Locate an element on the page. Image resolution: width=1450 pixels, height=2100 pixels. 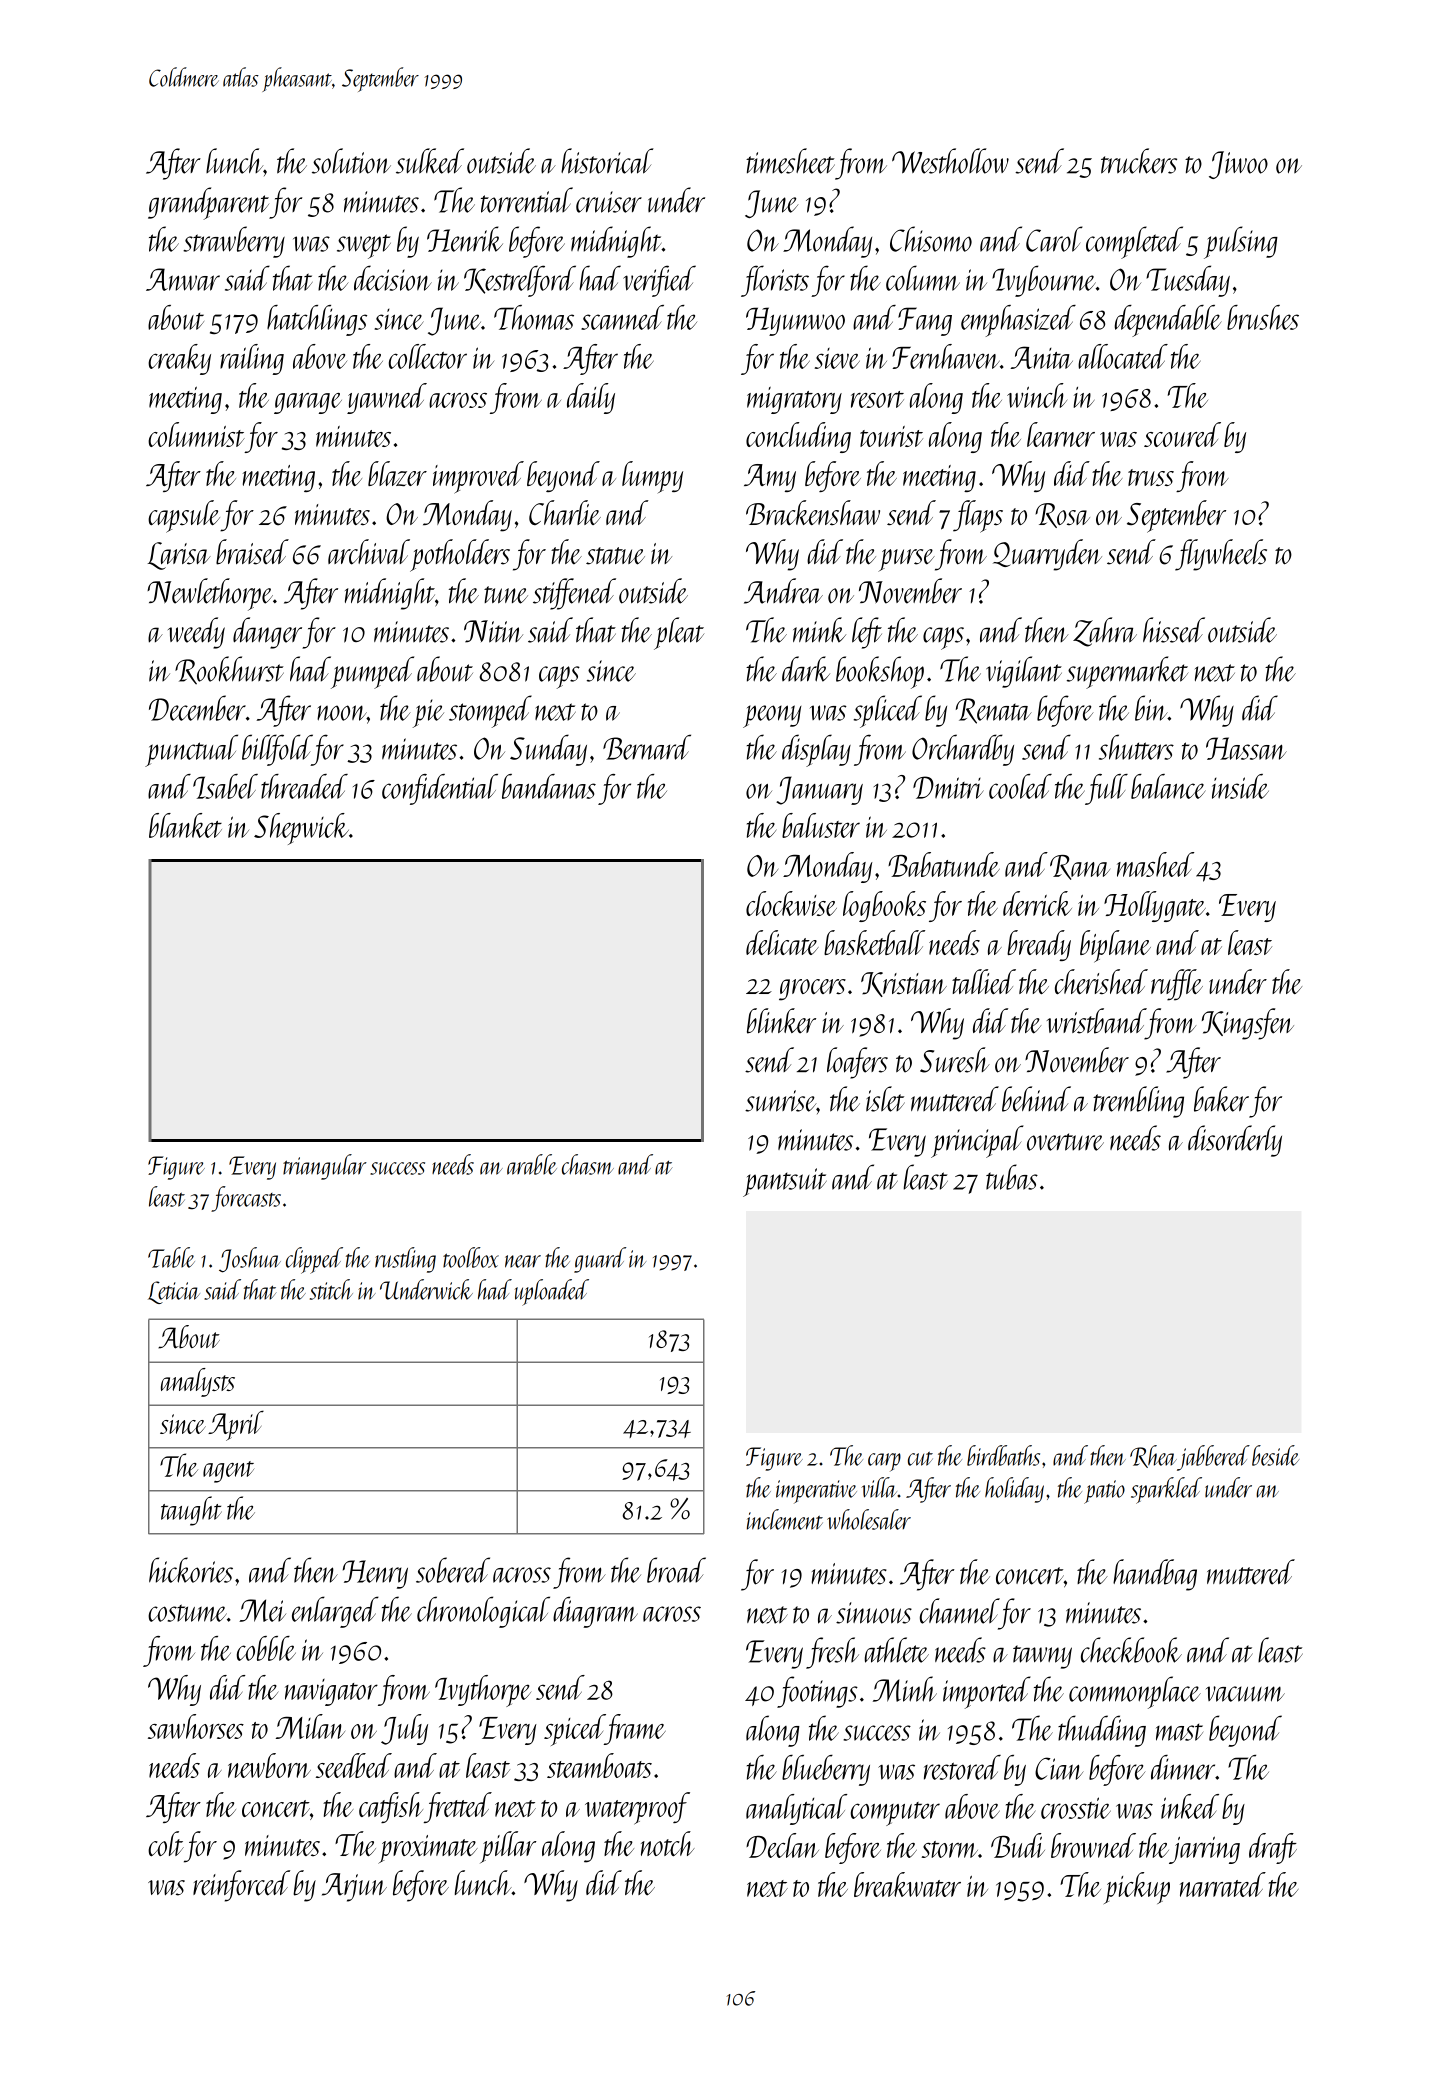
potholders is located at coordinates (460, 555).
